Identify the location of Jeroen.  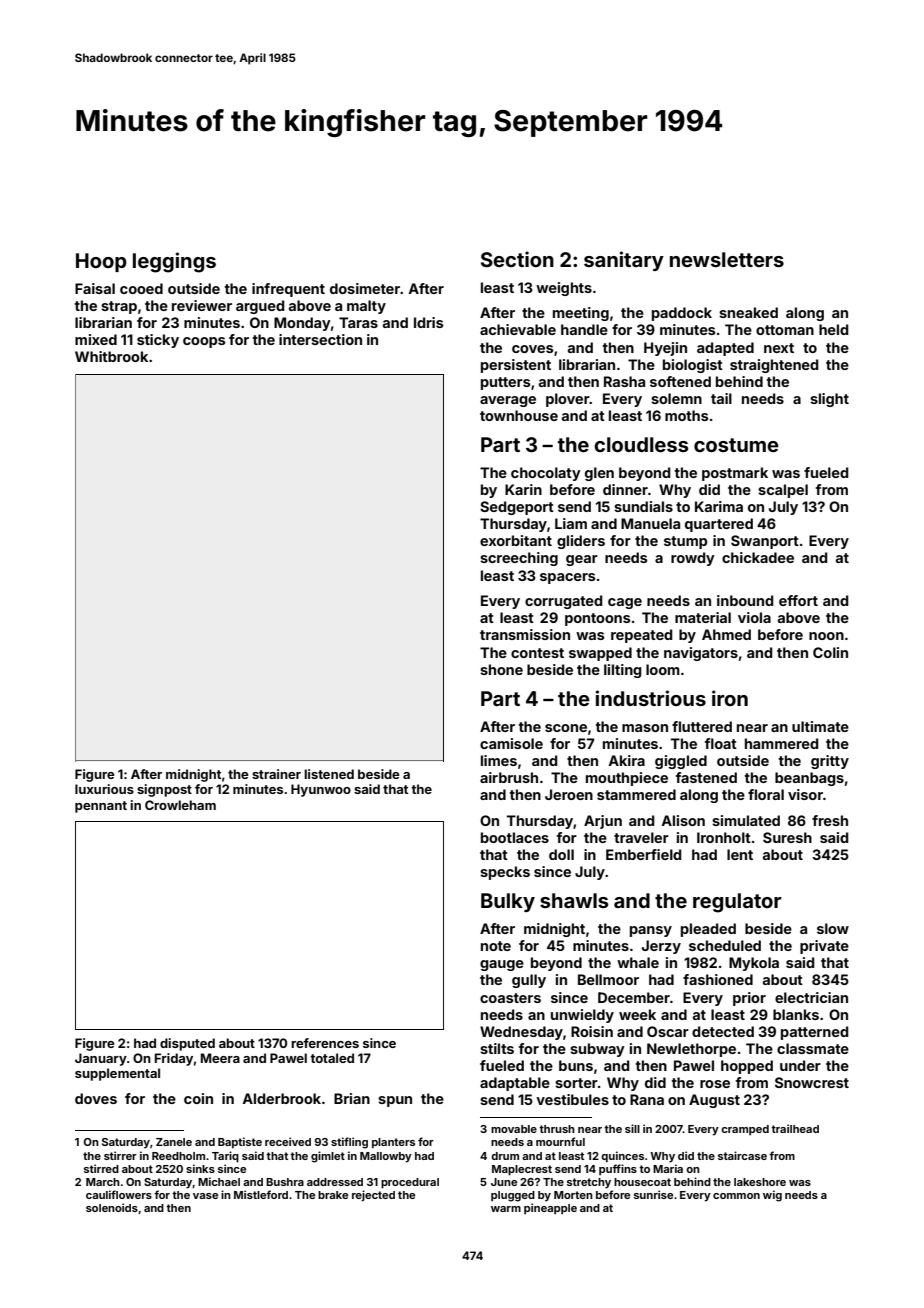
(569, 794).
